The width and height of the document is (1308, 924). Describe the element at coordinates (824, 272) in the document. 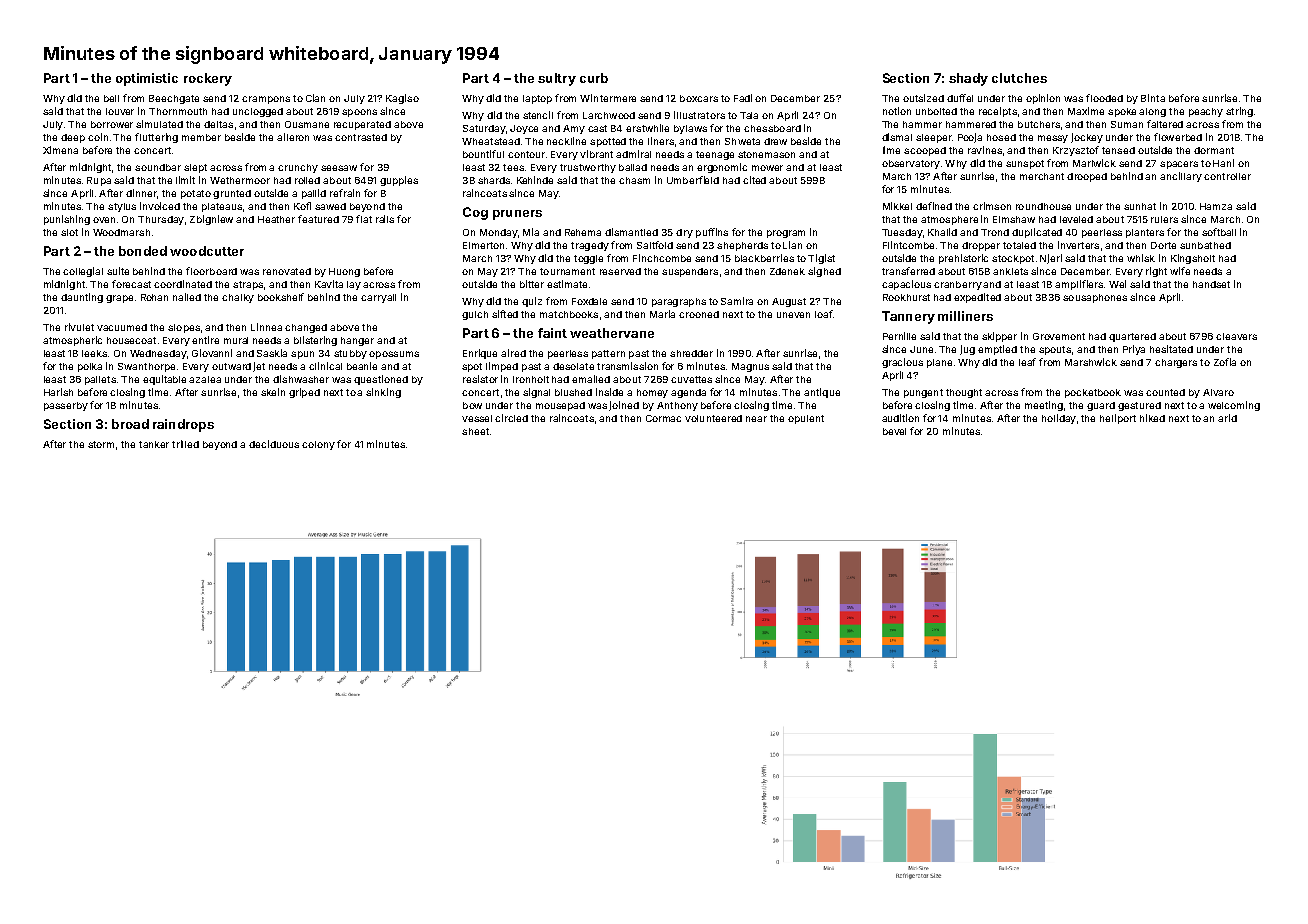

I see `sighed` at that location.
